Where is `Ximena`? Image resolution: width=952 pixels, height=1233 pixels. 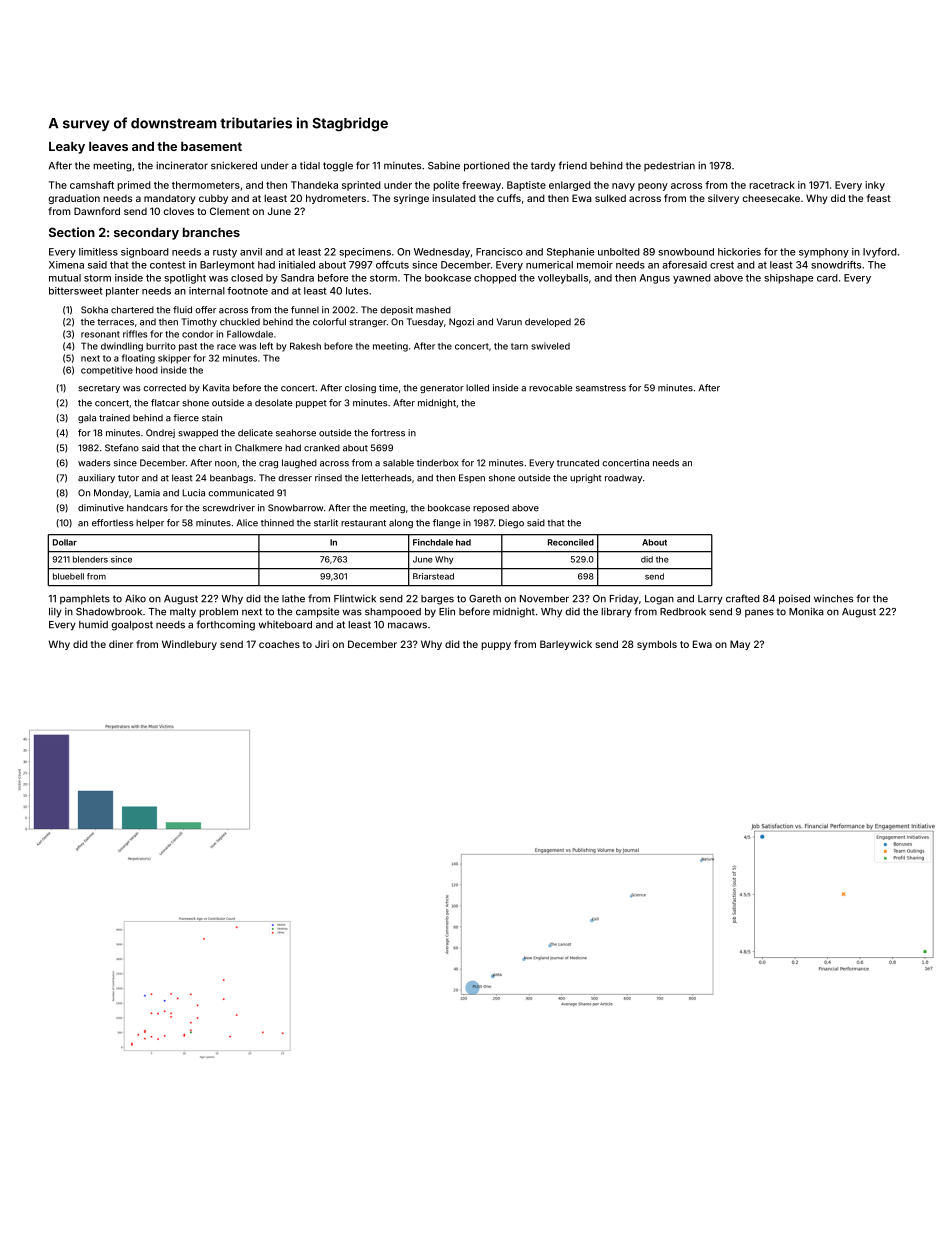
Ximena is located at coordinates (66, 265).
